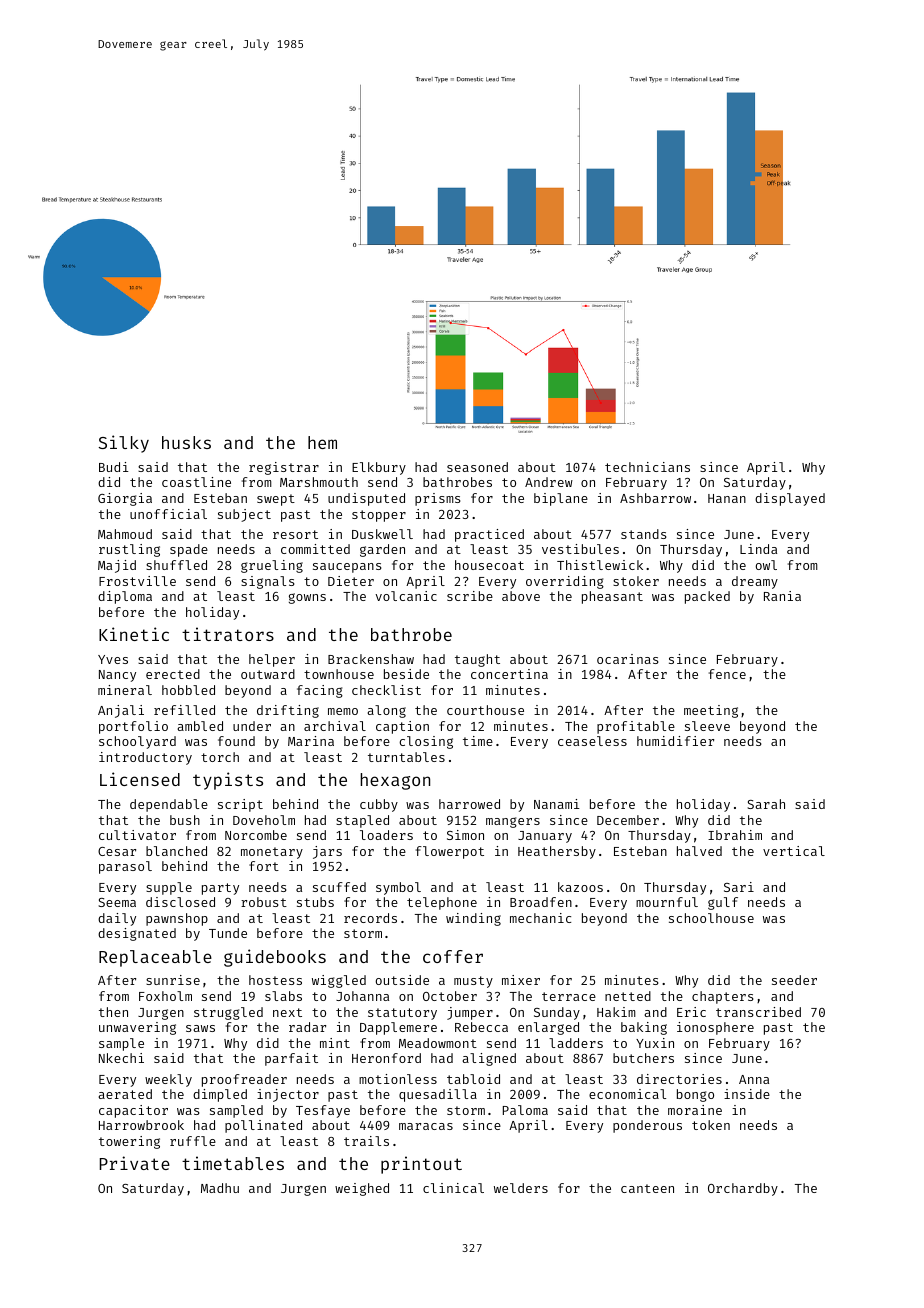  What do you see at coordinates (521, 596) in the screenshot?
I see `above` at bounding box center [521, 596].
